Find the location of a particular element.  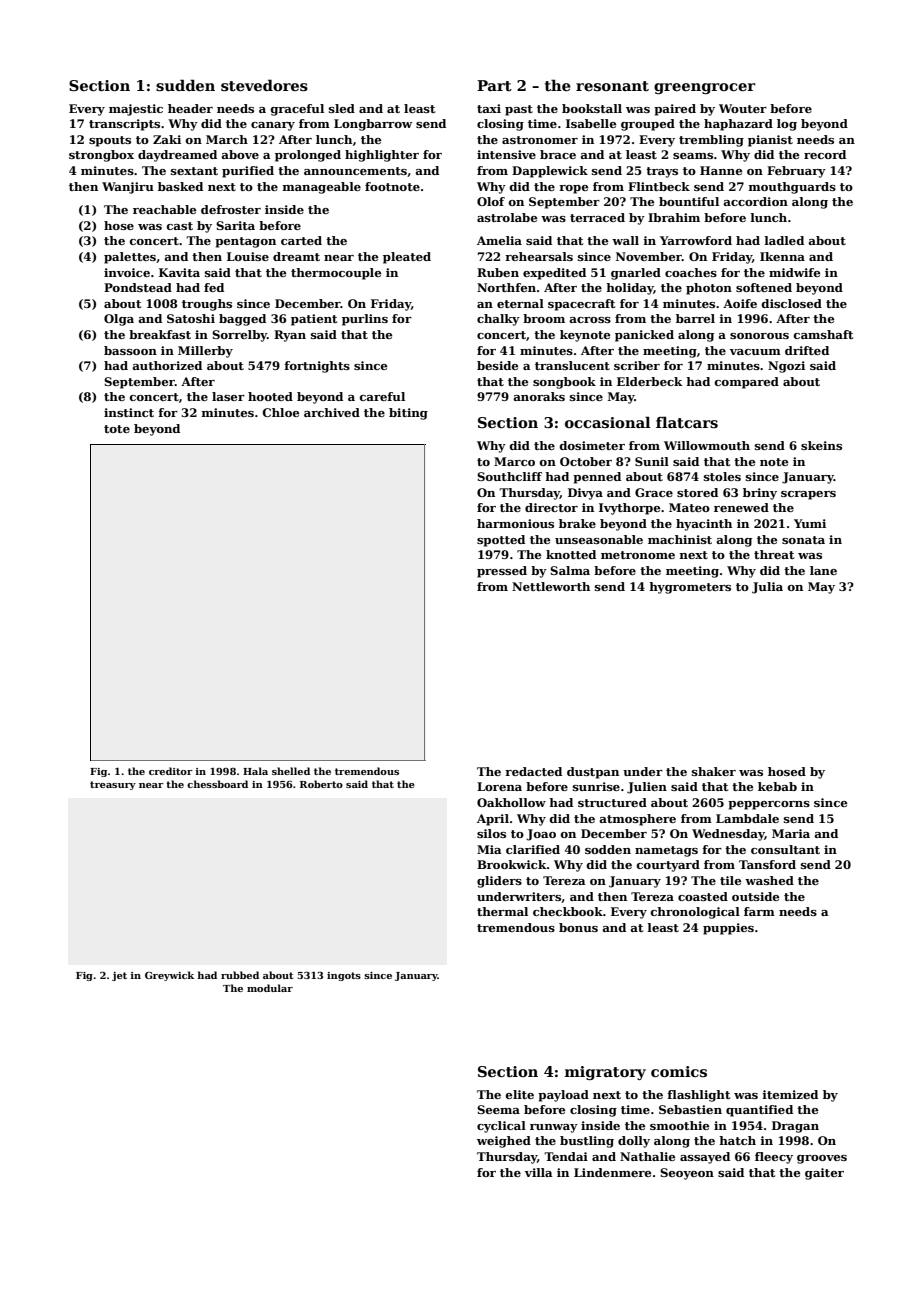

Hala is located at coordinates (255, 771).
